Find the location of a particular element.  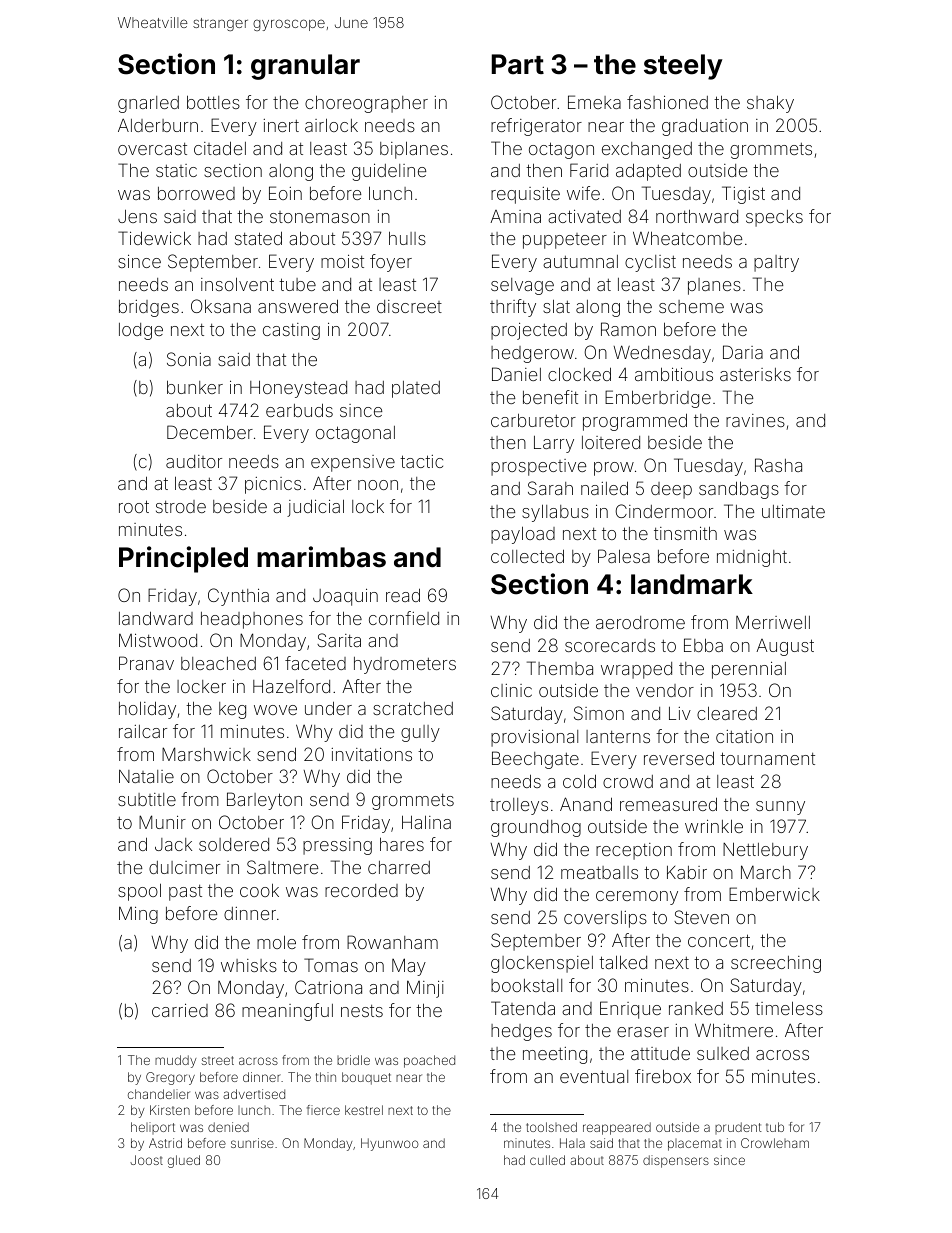

sunrise is located at coordinates (252, 1143).
